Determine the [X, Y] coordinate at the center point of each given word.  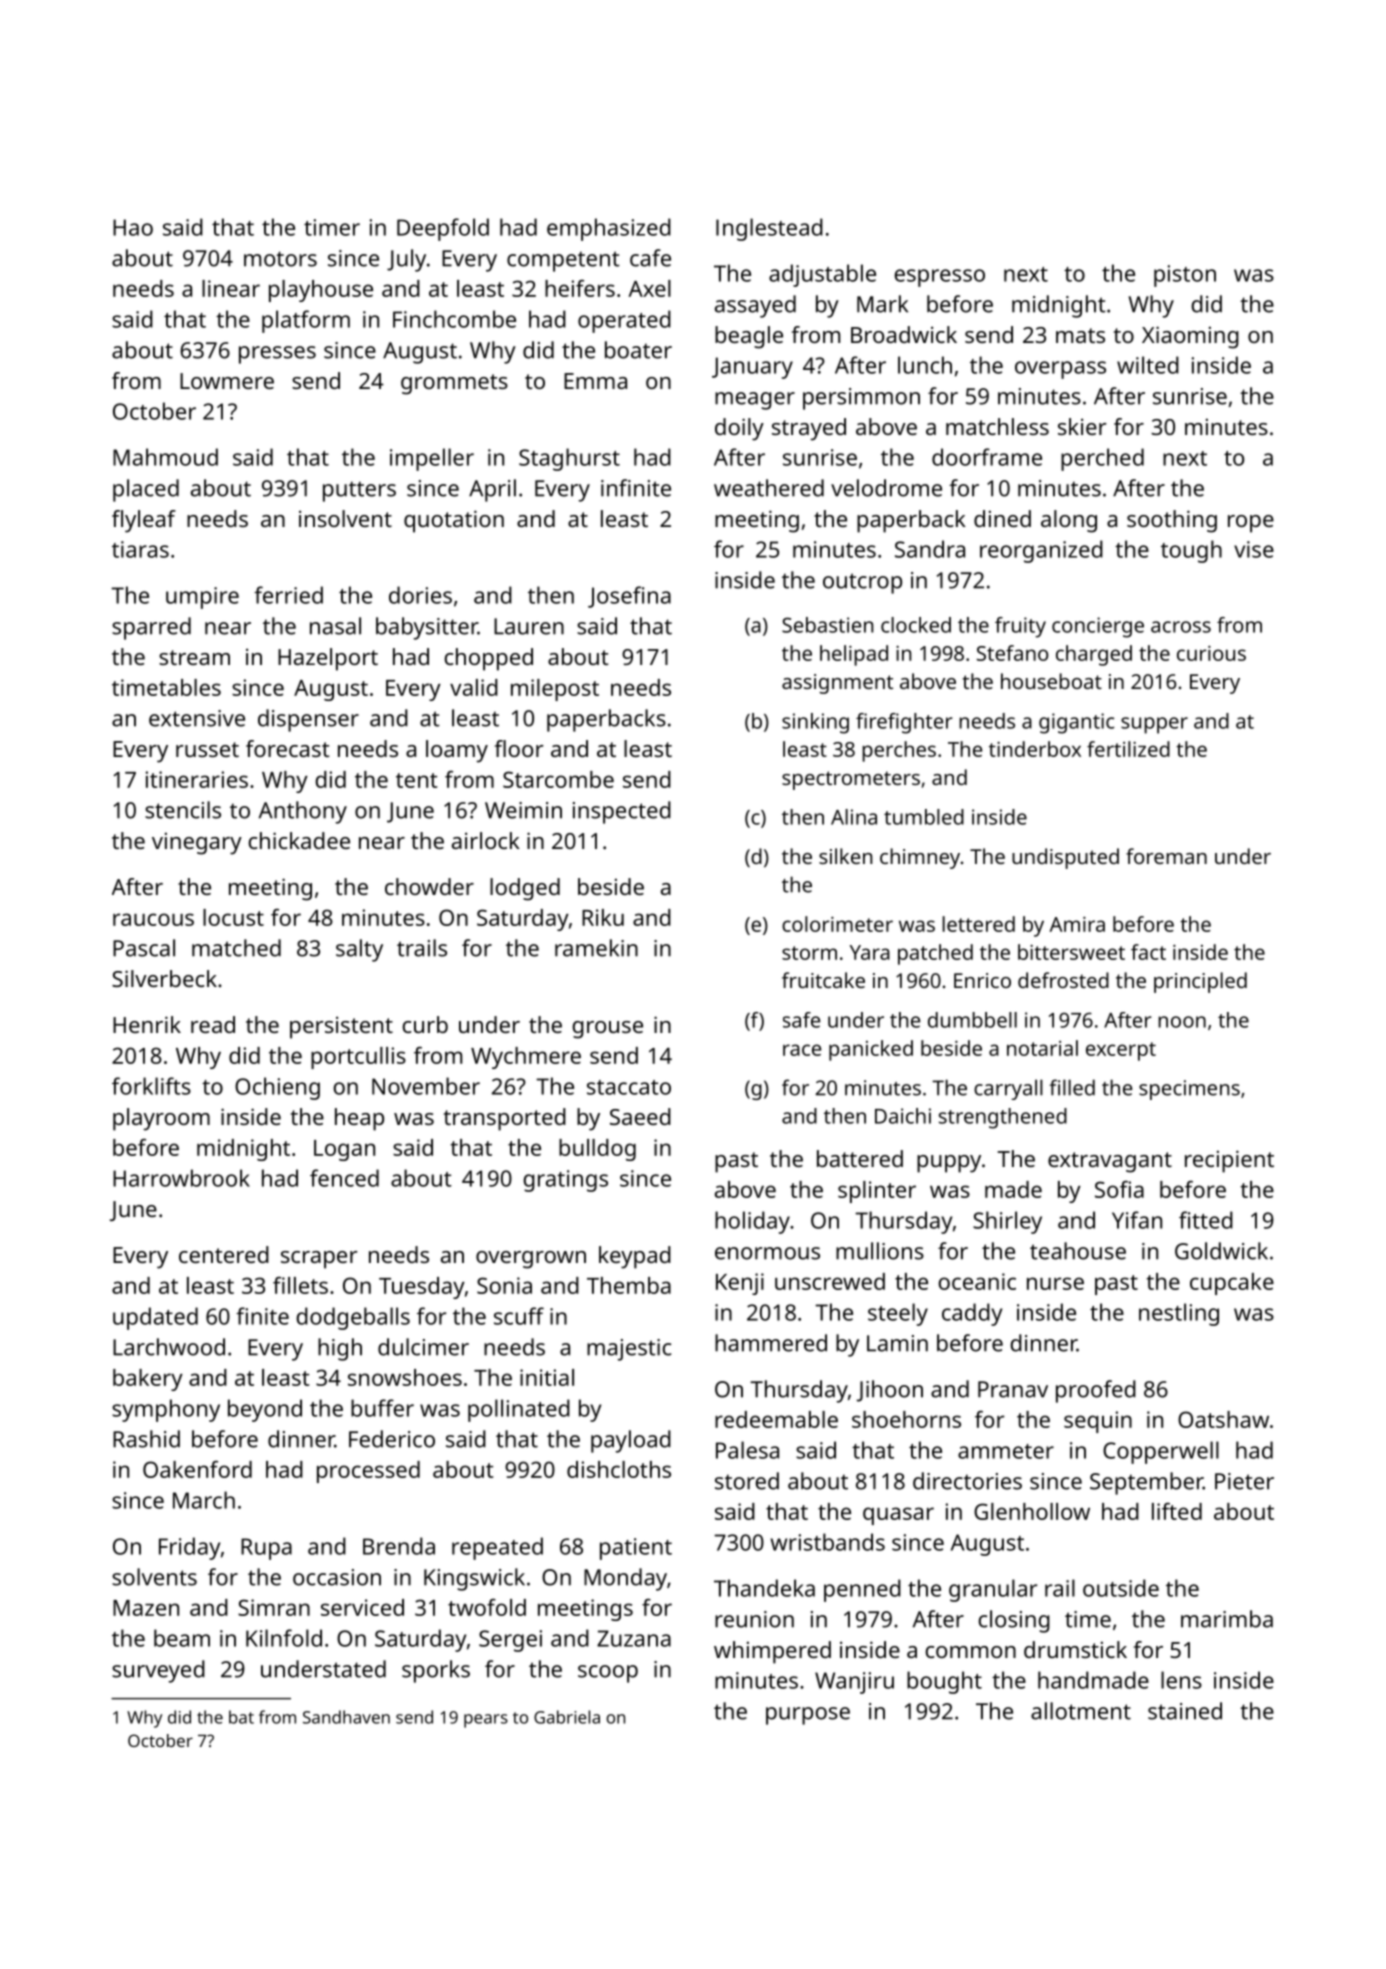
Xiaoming [1190, 337]
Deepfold [443, 229]
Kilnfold [284, 1638]
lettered [978, 924]
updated [155, 1318]
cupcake [1232, 1284]
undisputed [1065, 858]
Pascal [144, 948]
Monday [625, 1579]
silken [845, 856]
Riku [603, 917]
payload [631, 1441]
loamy [457, 751]
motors [280, 259]
